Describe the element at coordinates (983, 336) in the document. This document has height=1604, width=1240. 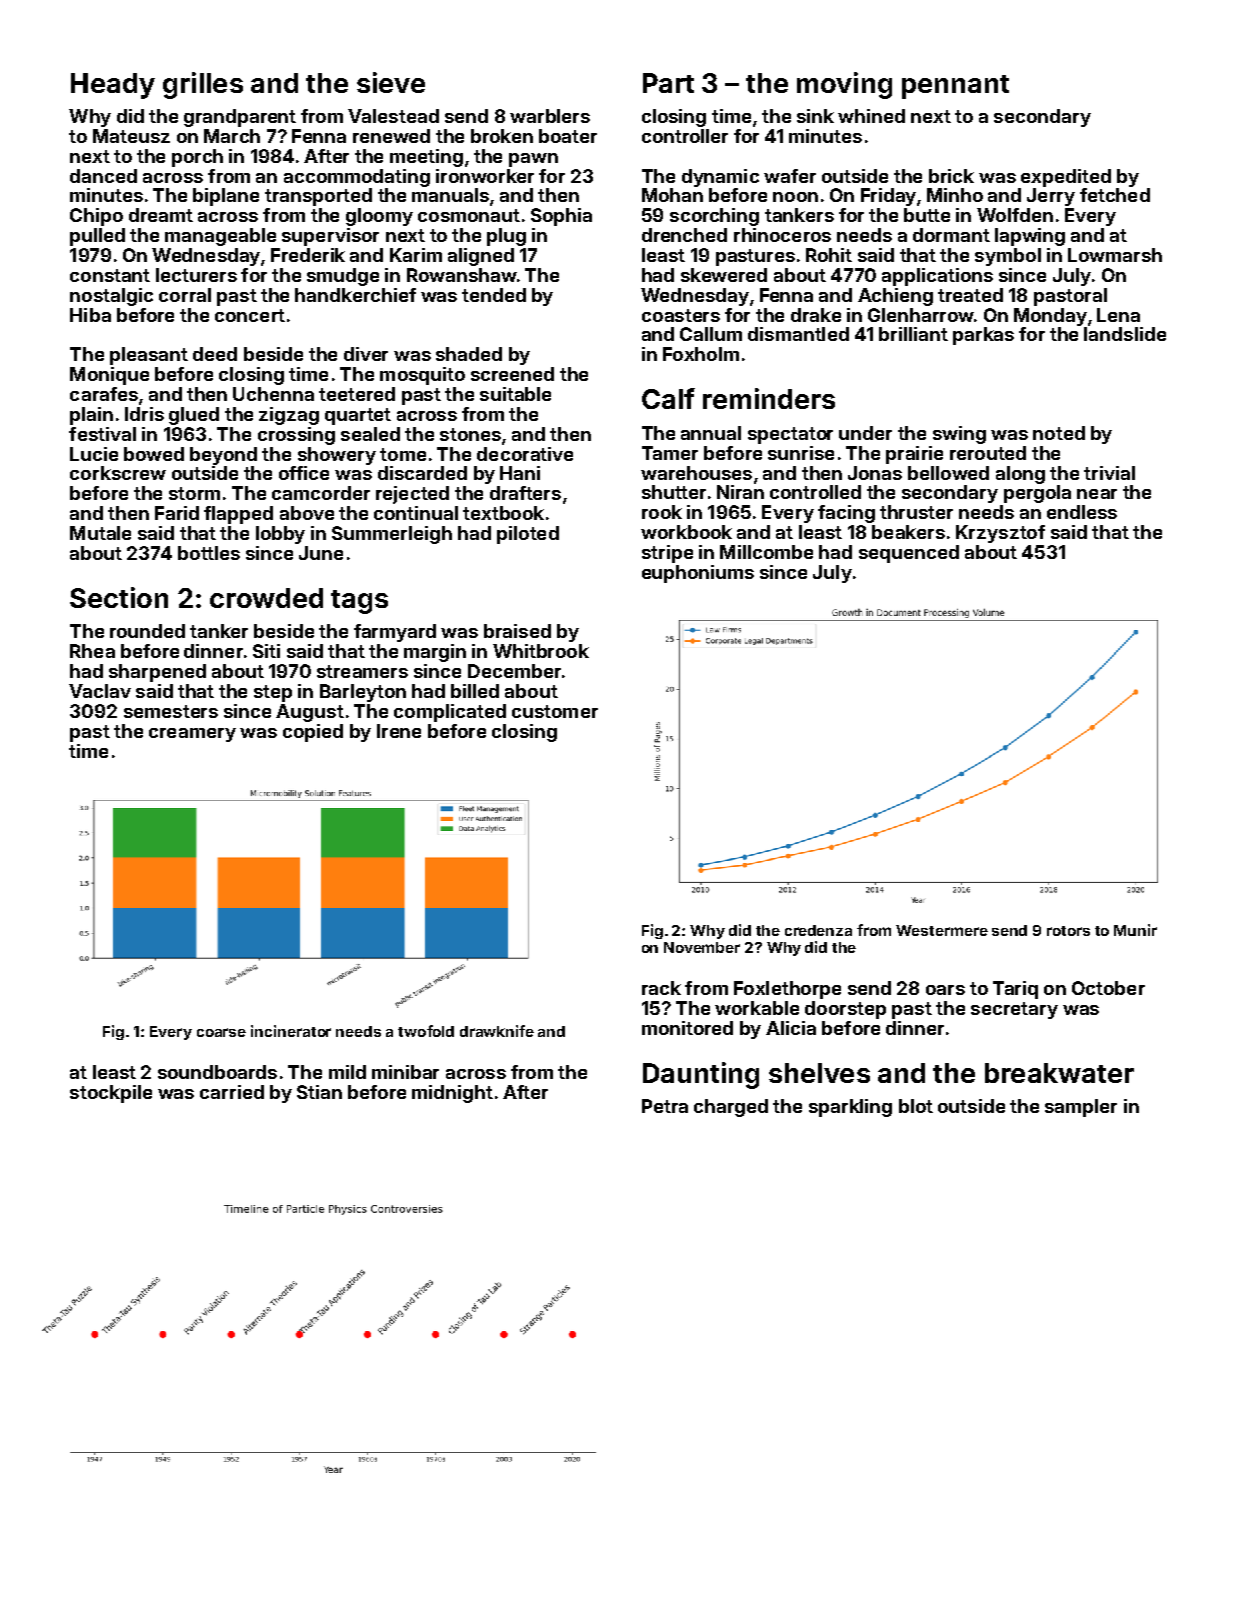
I see `parkas` at that location.
